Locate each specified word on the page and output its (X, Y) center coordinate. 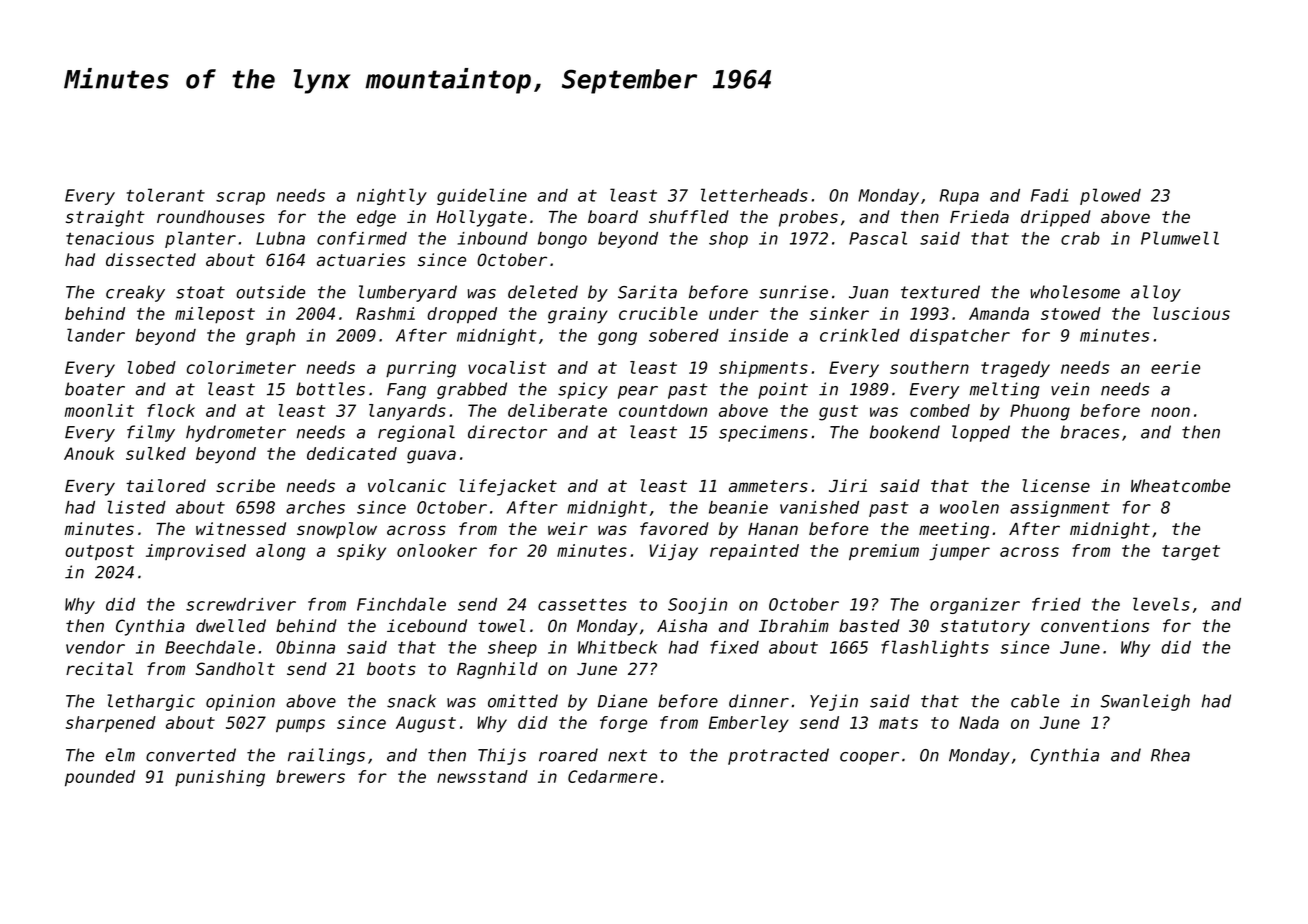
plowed (1110, 196)
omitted (523, 701)
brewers (310, 776)
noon (1170, 412)
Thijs (502, 756)
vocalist (507, 367)
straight (105, 218)
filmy (151, 433)
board (613, 217)
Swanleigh (1145, 702)
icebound (427, 626)
